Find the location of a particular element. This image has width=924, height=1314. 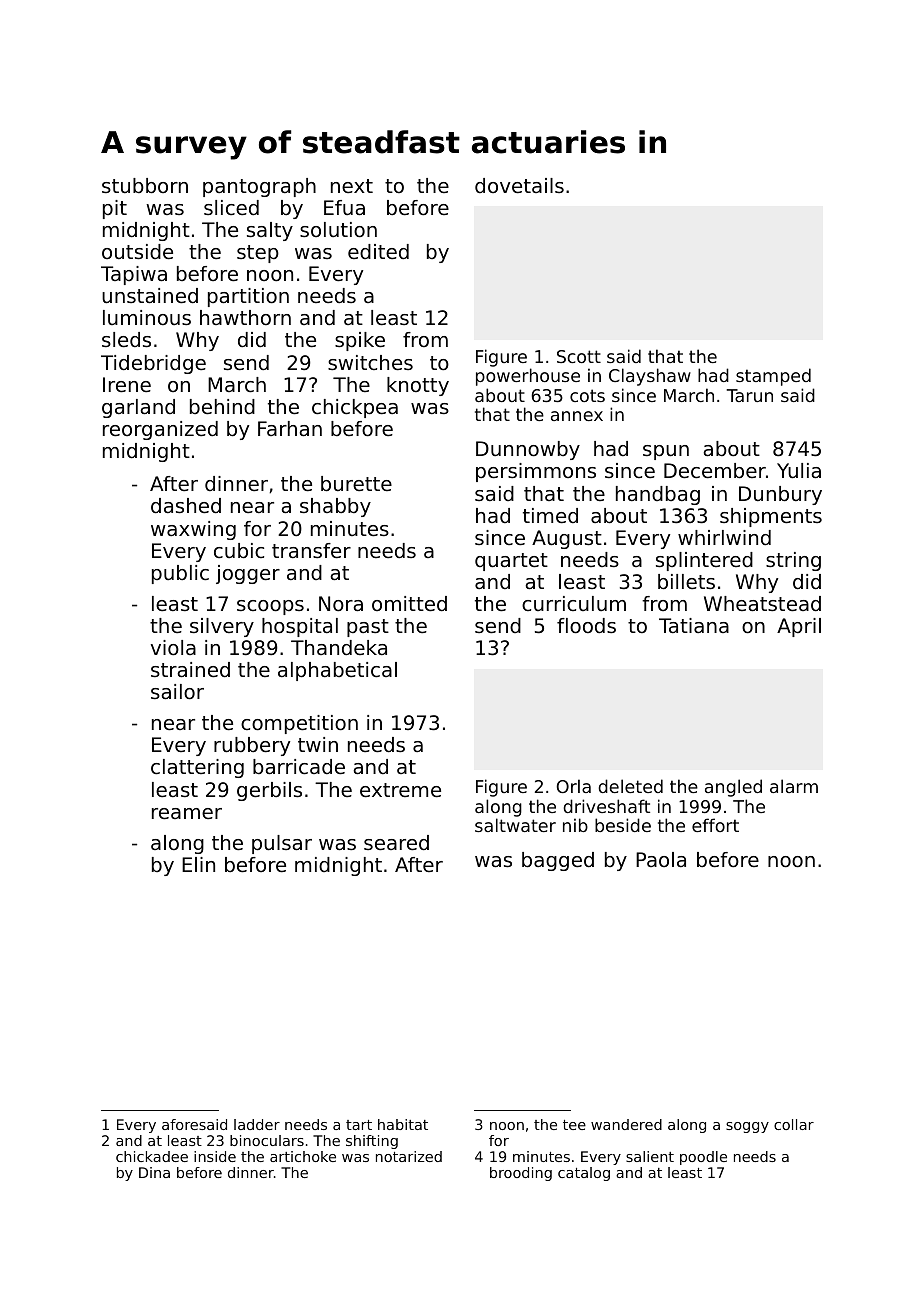

stamped is located at coordinates (773, 377).
